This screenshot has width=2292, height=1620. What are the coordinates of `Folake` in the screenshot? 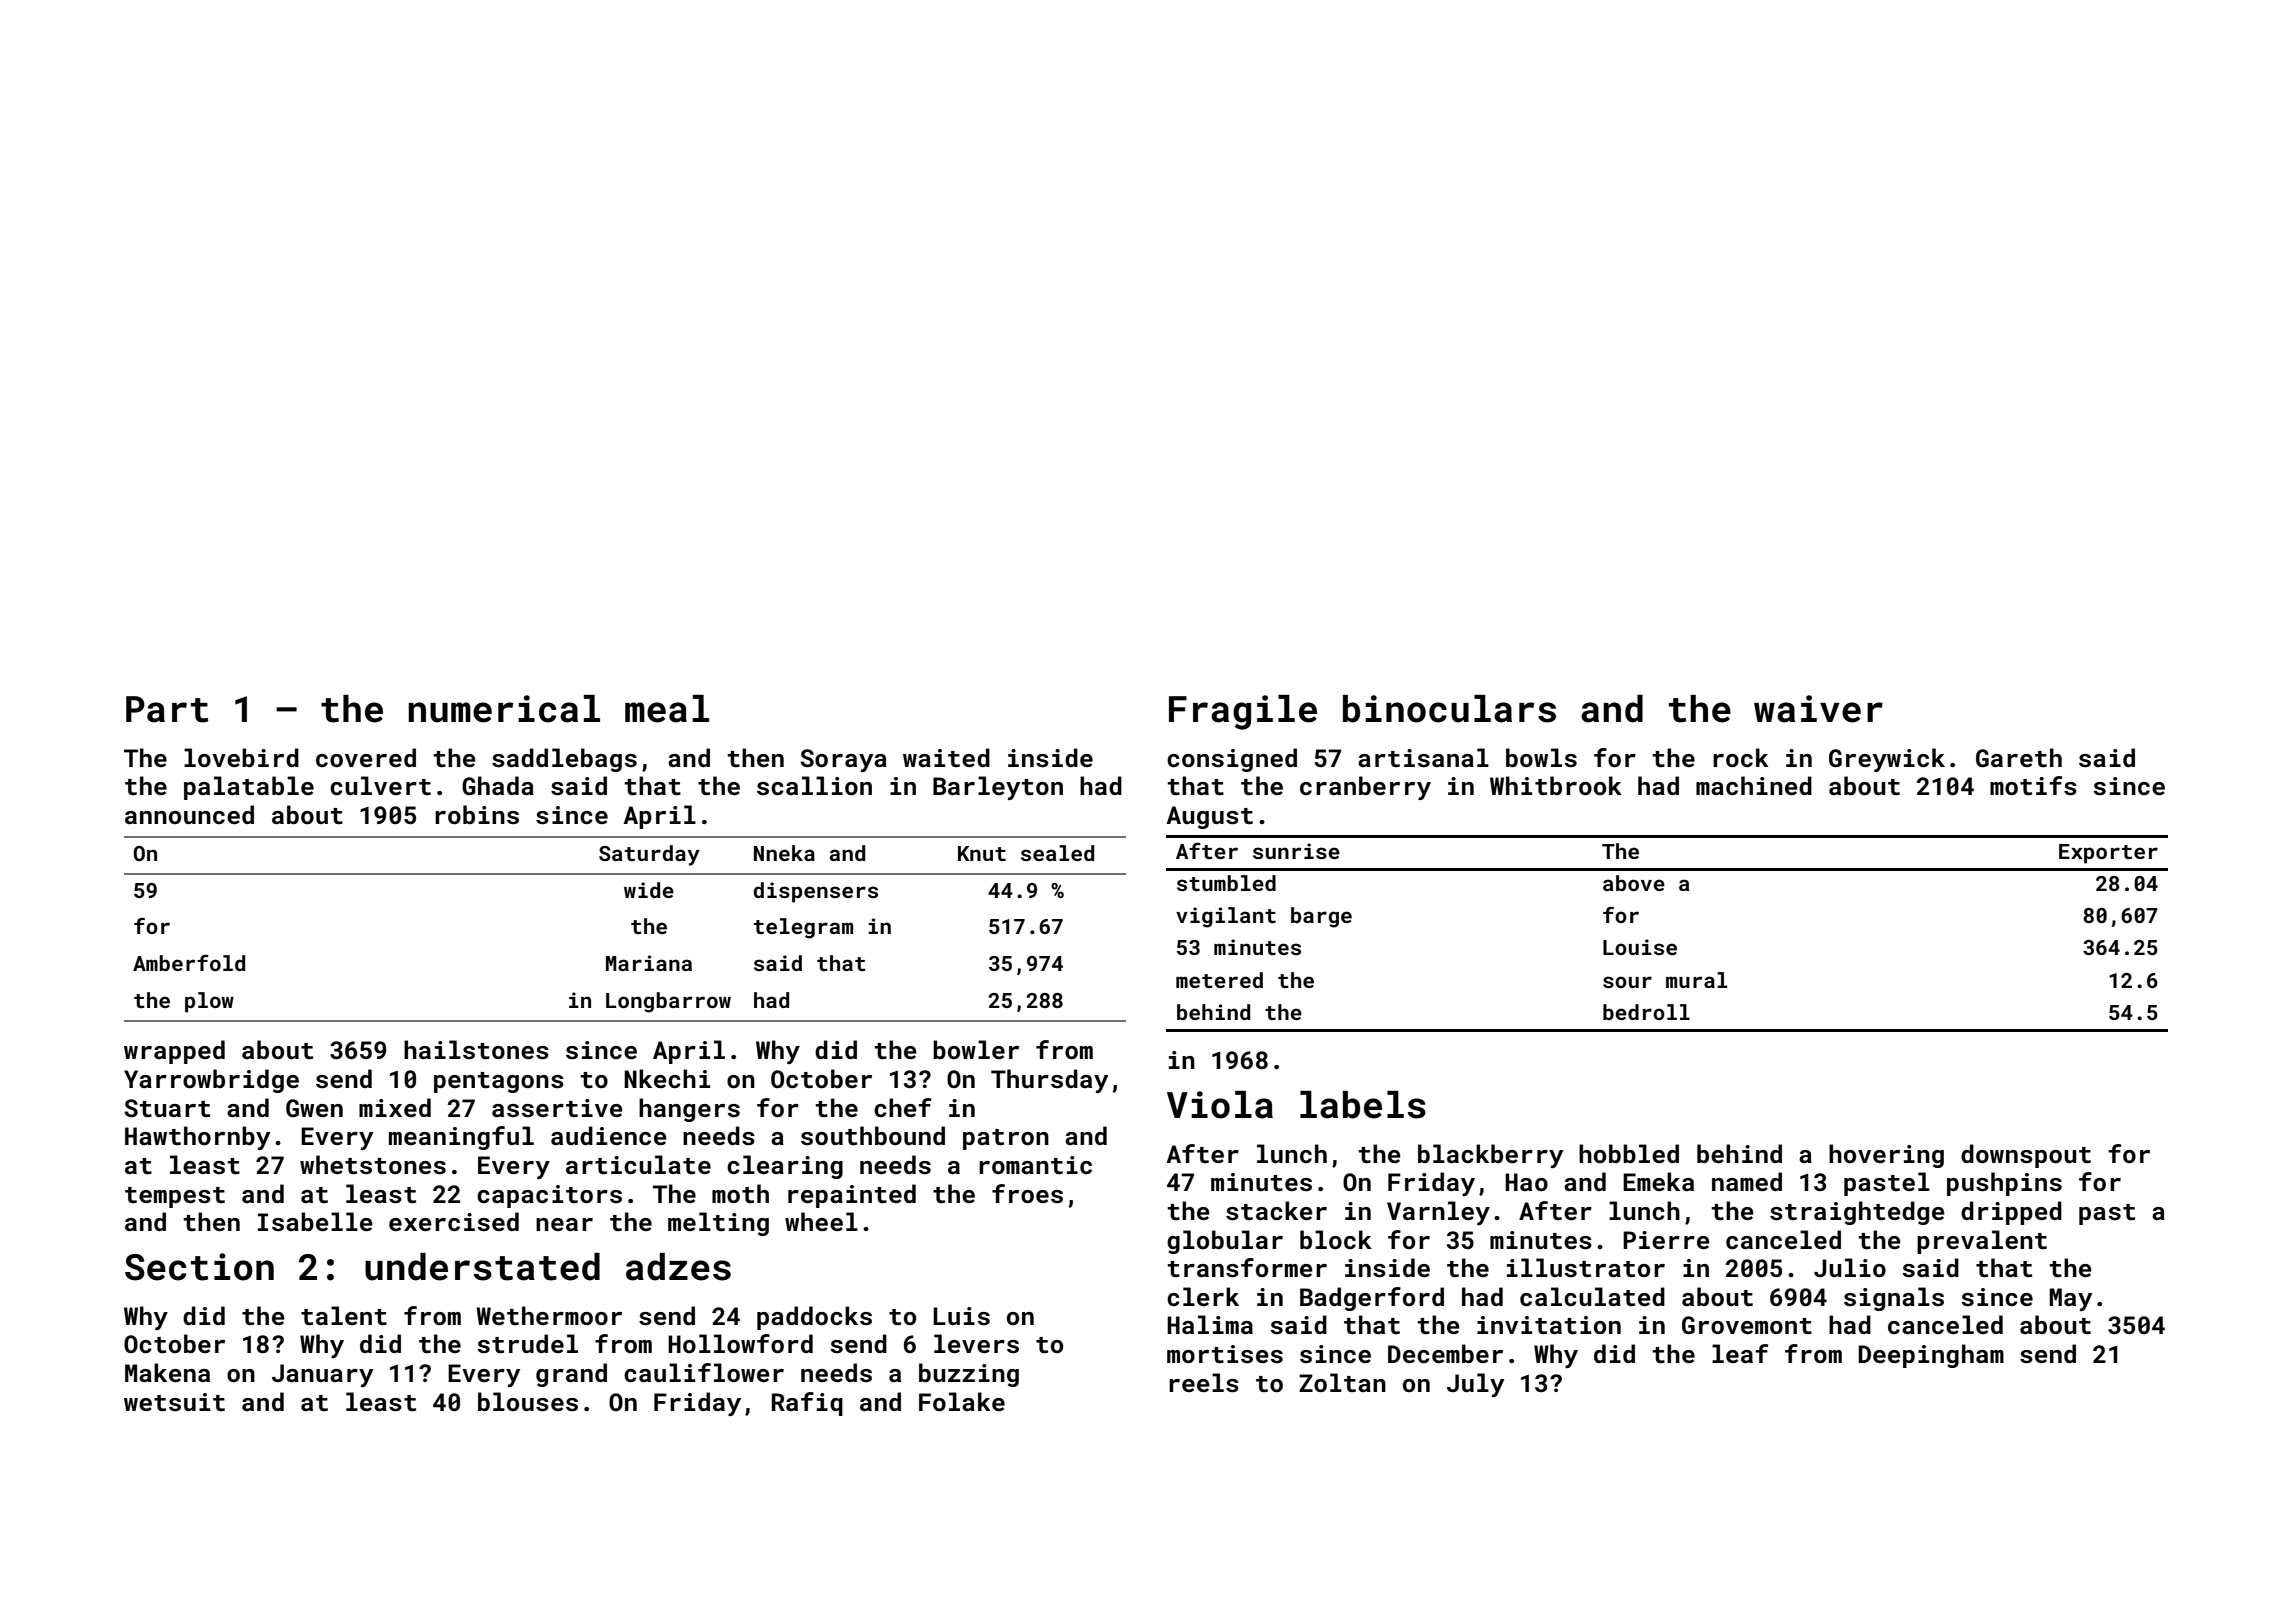 It's located at (962, 1401).
